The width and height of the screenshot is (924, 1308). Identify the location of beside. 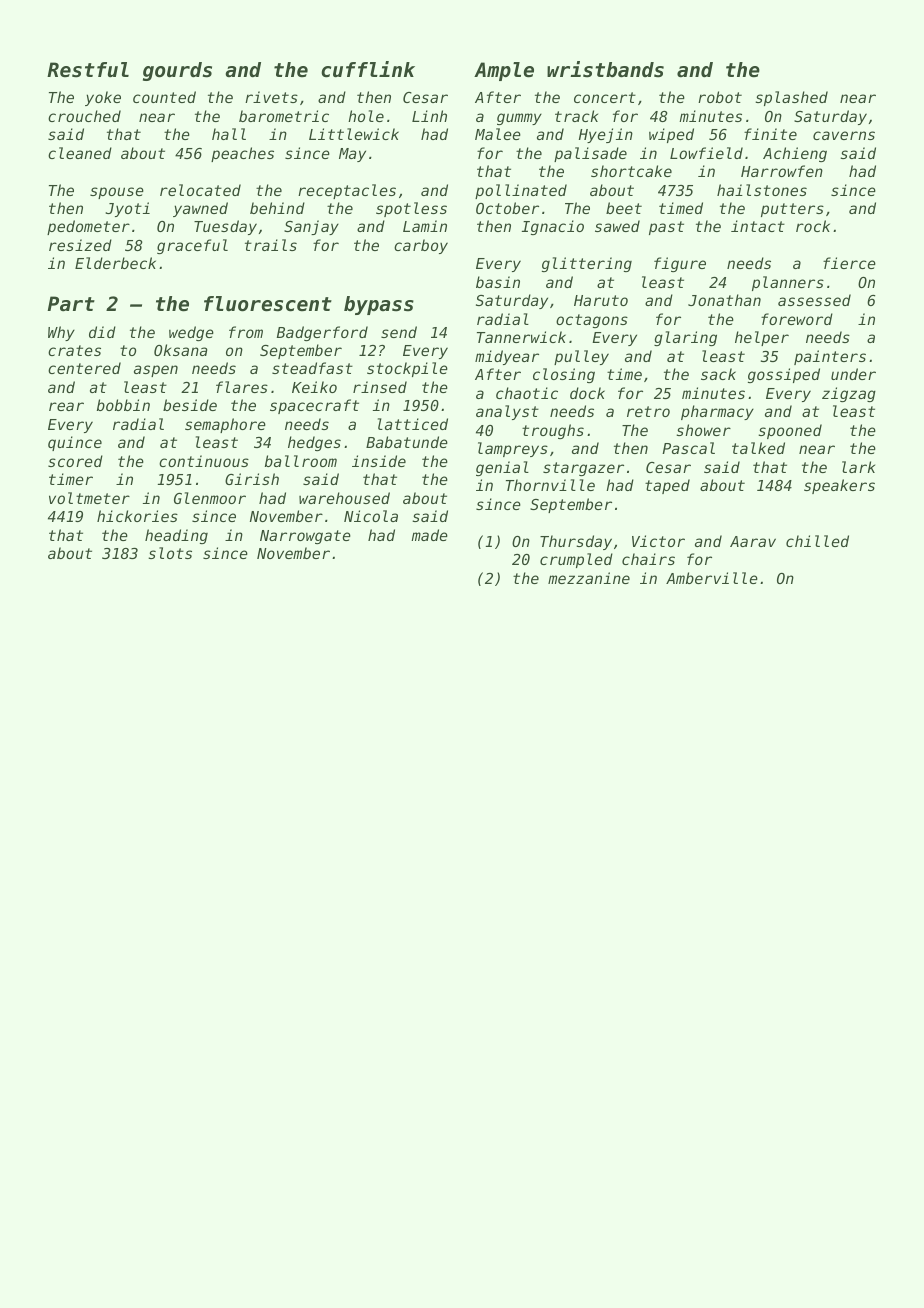
(190, 405).
